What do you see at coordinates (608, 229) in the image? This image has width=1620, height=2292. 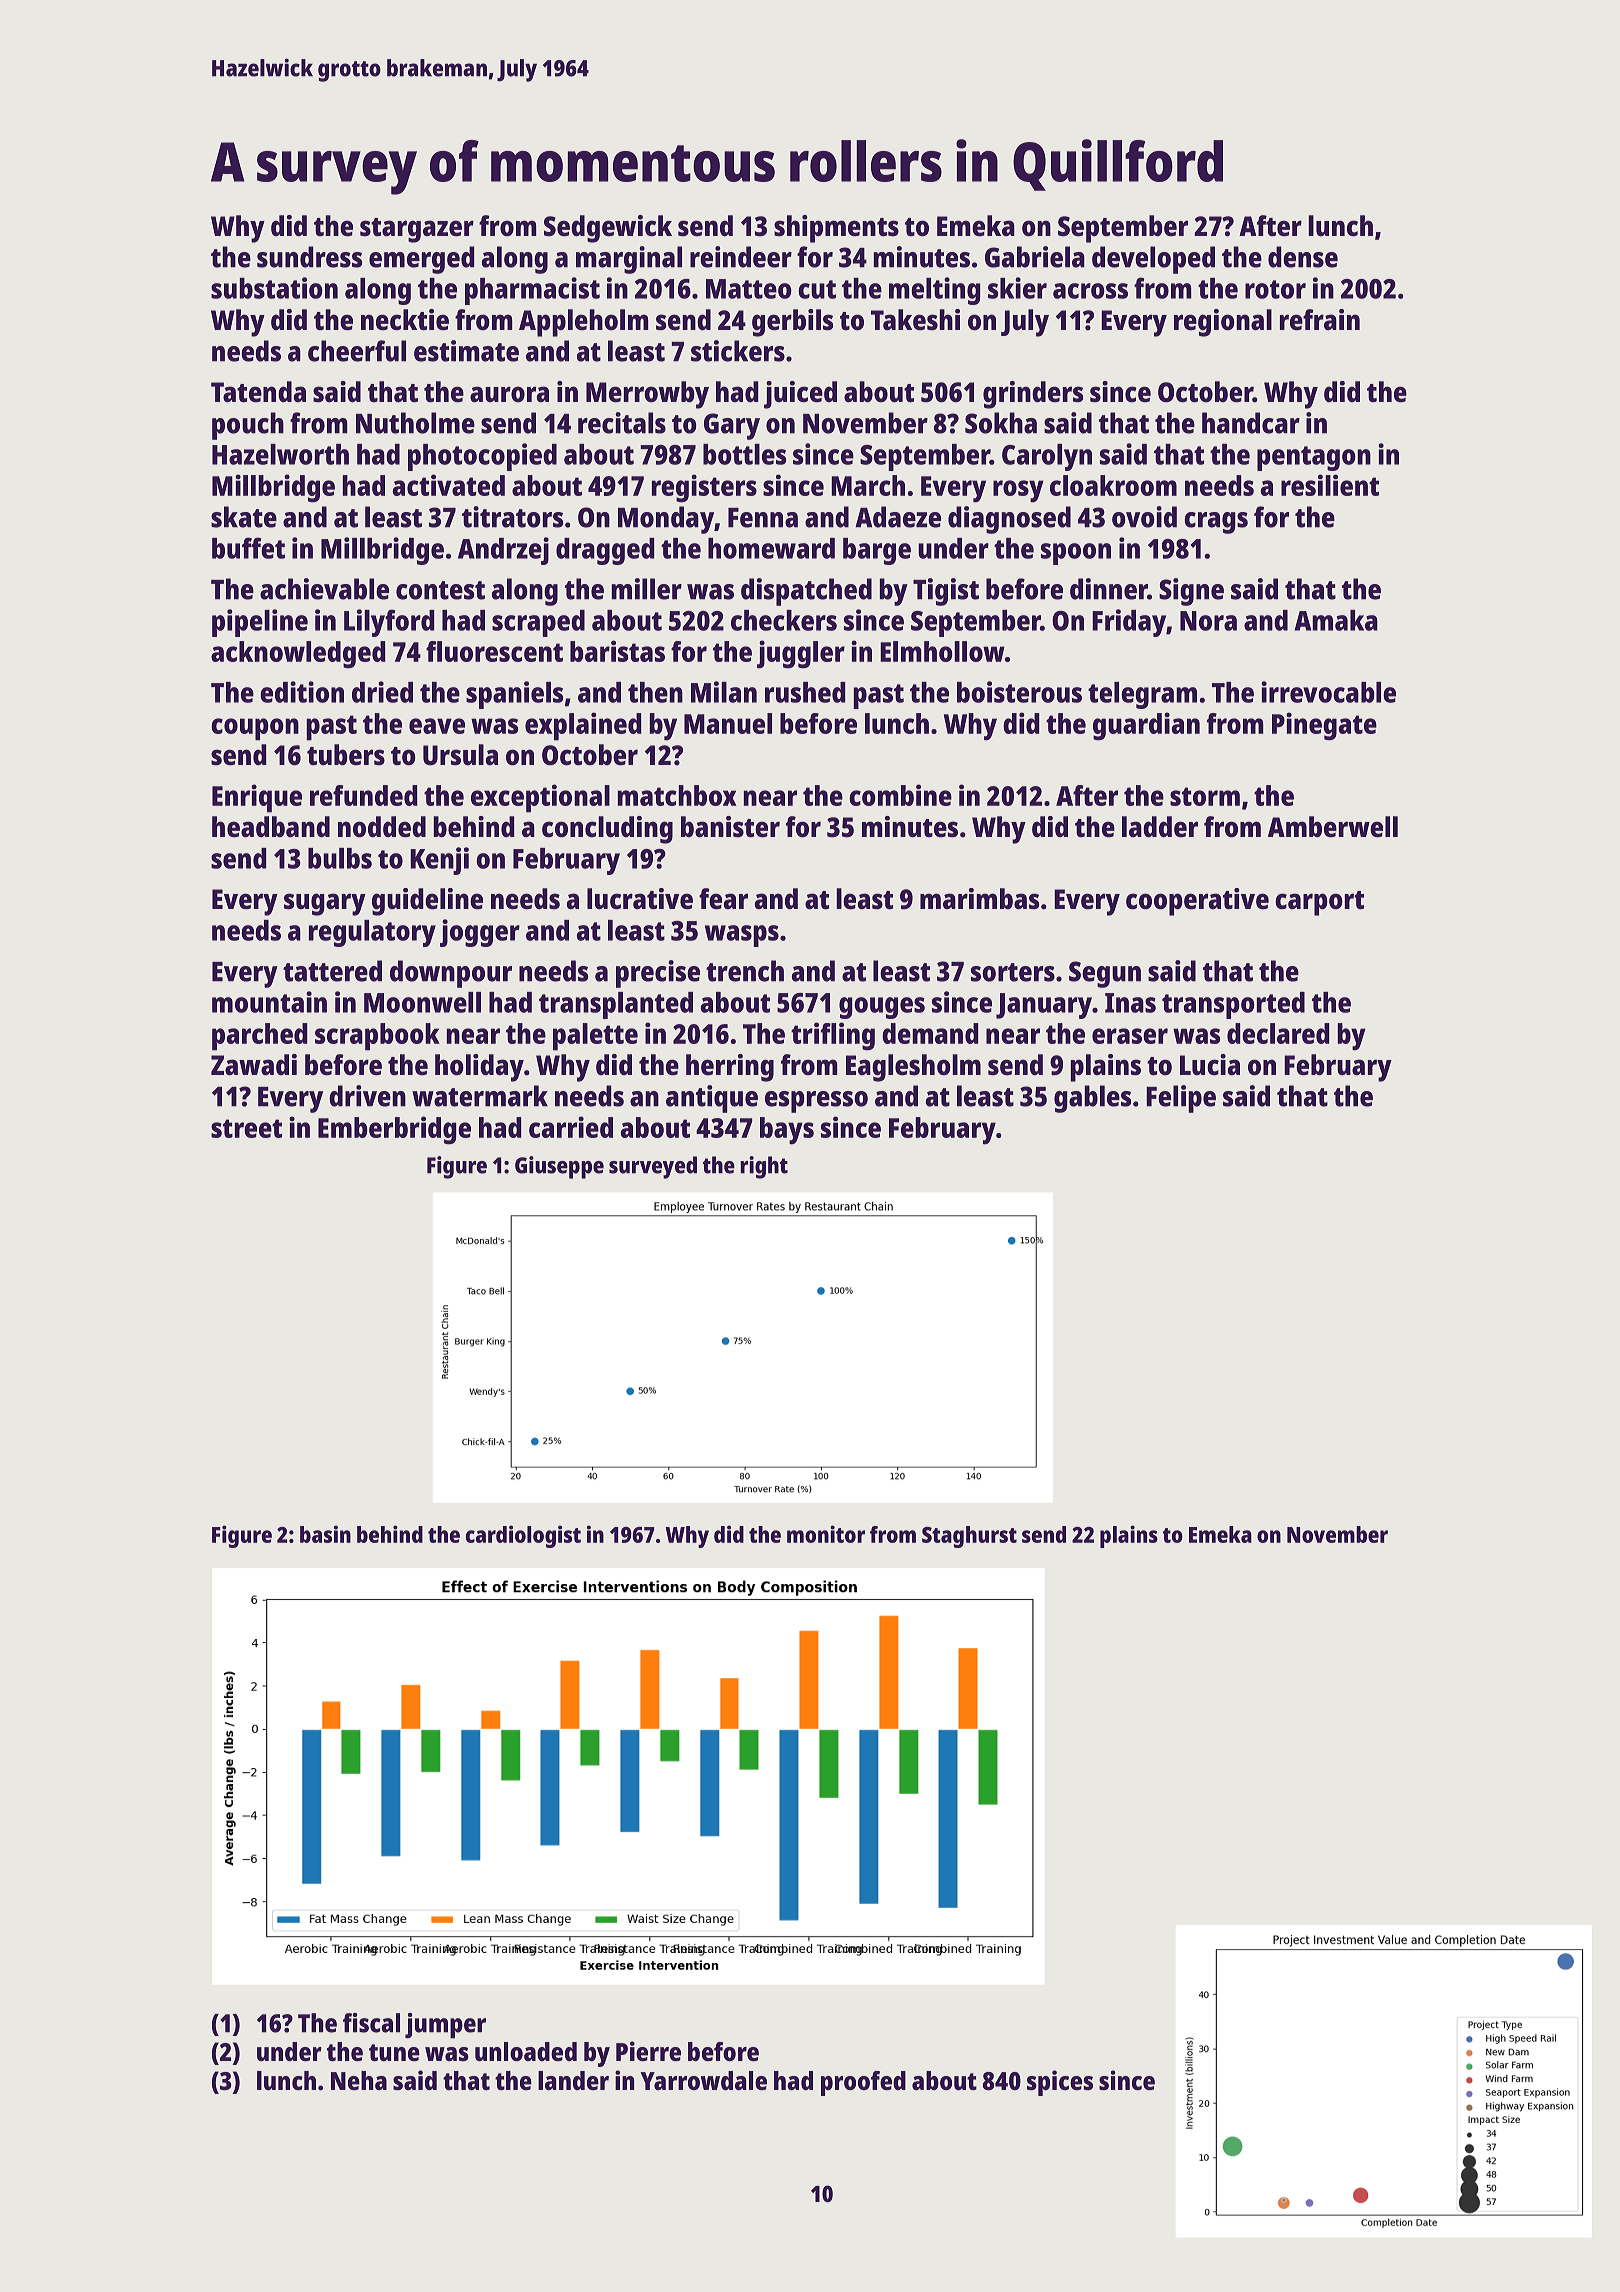 I see `Sedgewick` at bounding box center [608, 229].
